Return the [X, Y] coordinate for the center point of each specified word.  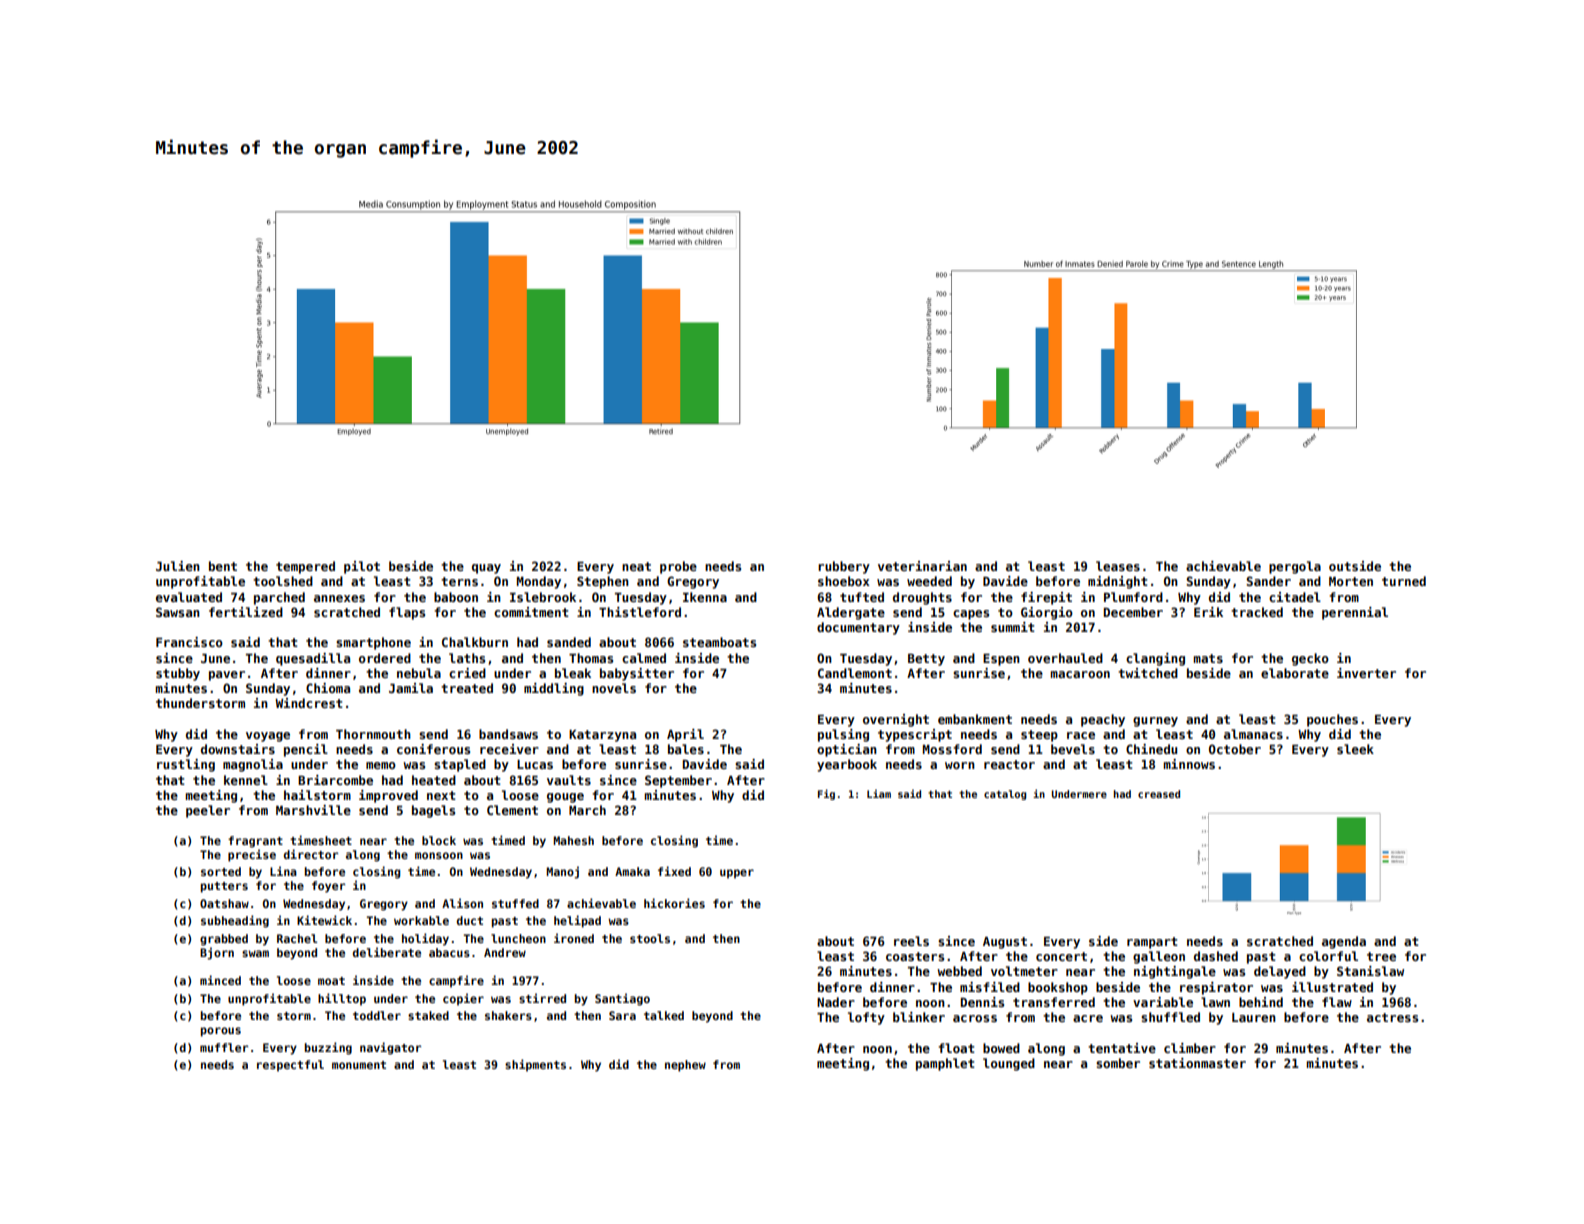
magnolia [253, 765]
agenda [1344, 942]
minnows [1189, 764]
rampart [1152, 943]
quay [486, 569]
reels [911, 941]
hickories [674, 903]
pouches [1332, 720]
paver [227, 676]
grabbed [224, 940]
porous [221, 1032]
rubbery [844, 567]
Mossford [952, 749]
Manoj [562, 872]
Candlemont [855, 673]
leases [1118, 566]
